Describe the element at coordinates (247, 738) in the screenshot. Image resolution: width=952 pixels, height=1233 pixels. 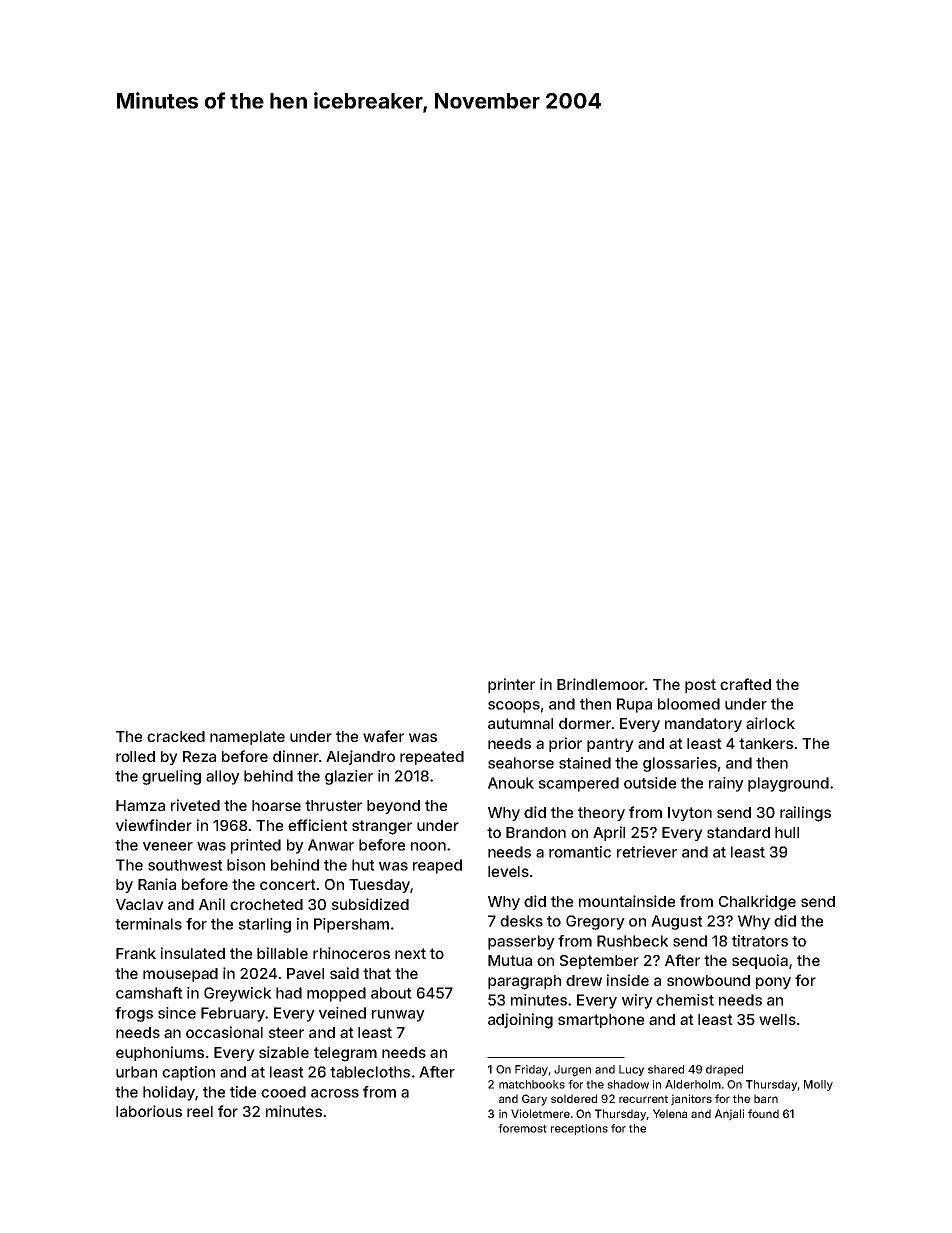
I see `nameplate` at that location.
